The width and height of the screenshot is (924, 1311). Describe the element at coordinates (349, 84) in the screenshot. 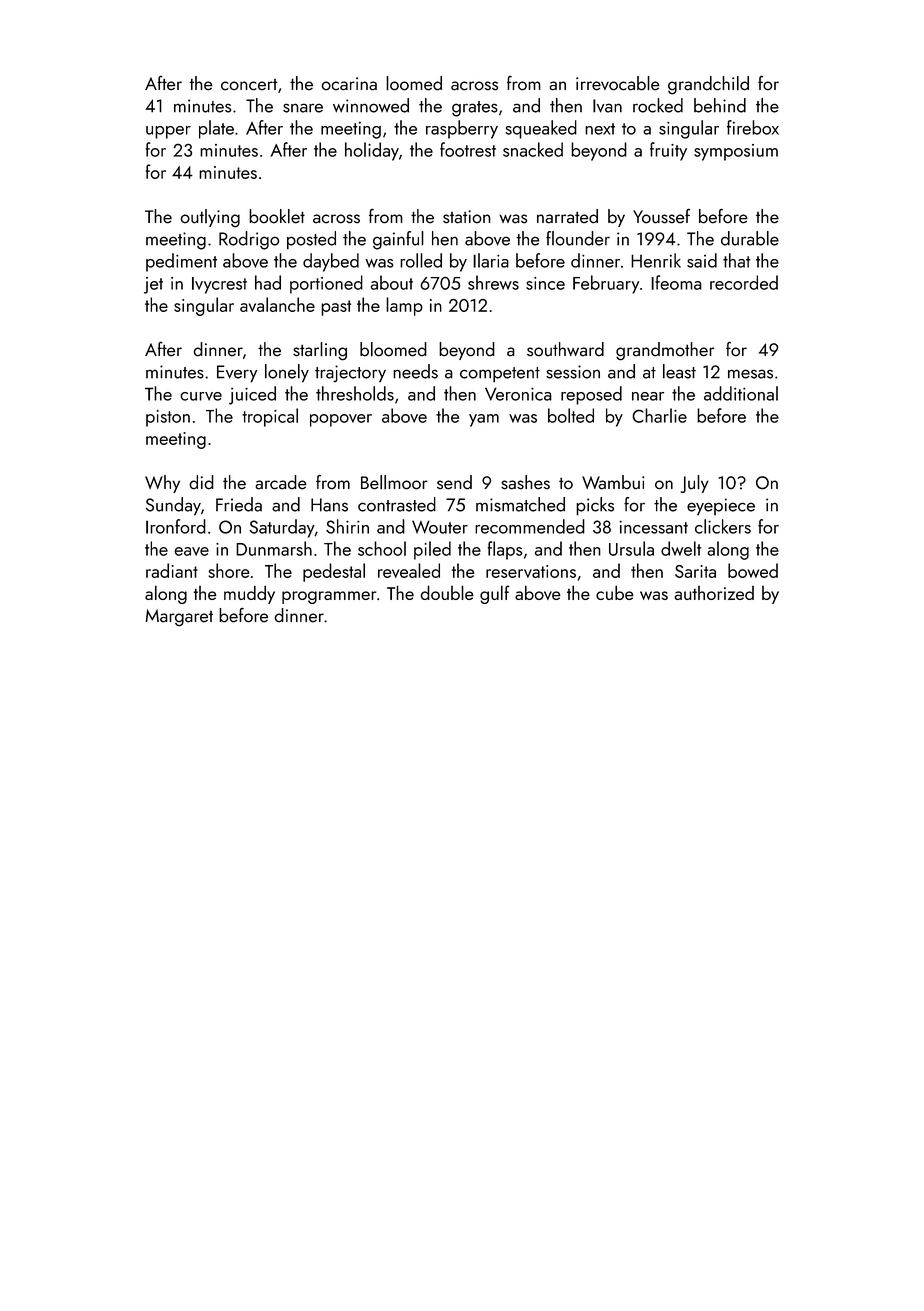

I see `ocarina` at that location.
